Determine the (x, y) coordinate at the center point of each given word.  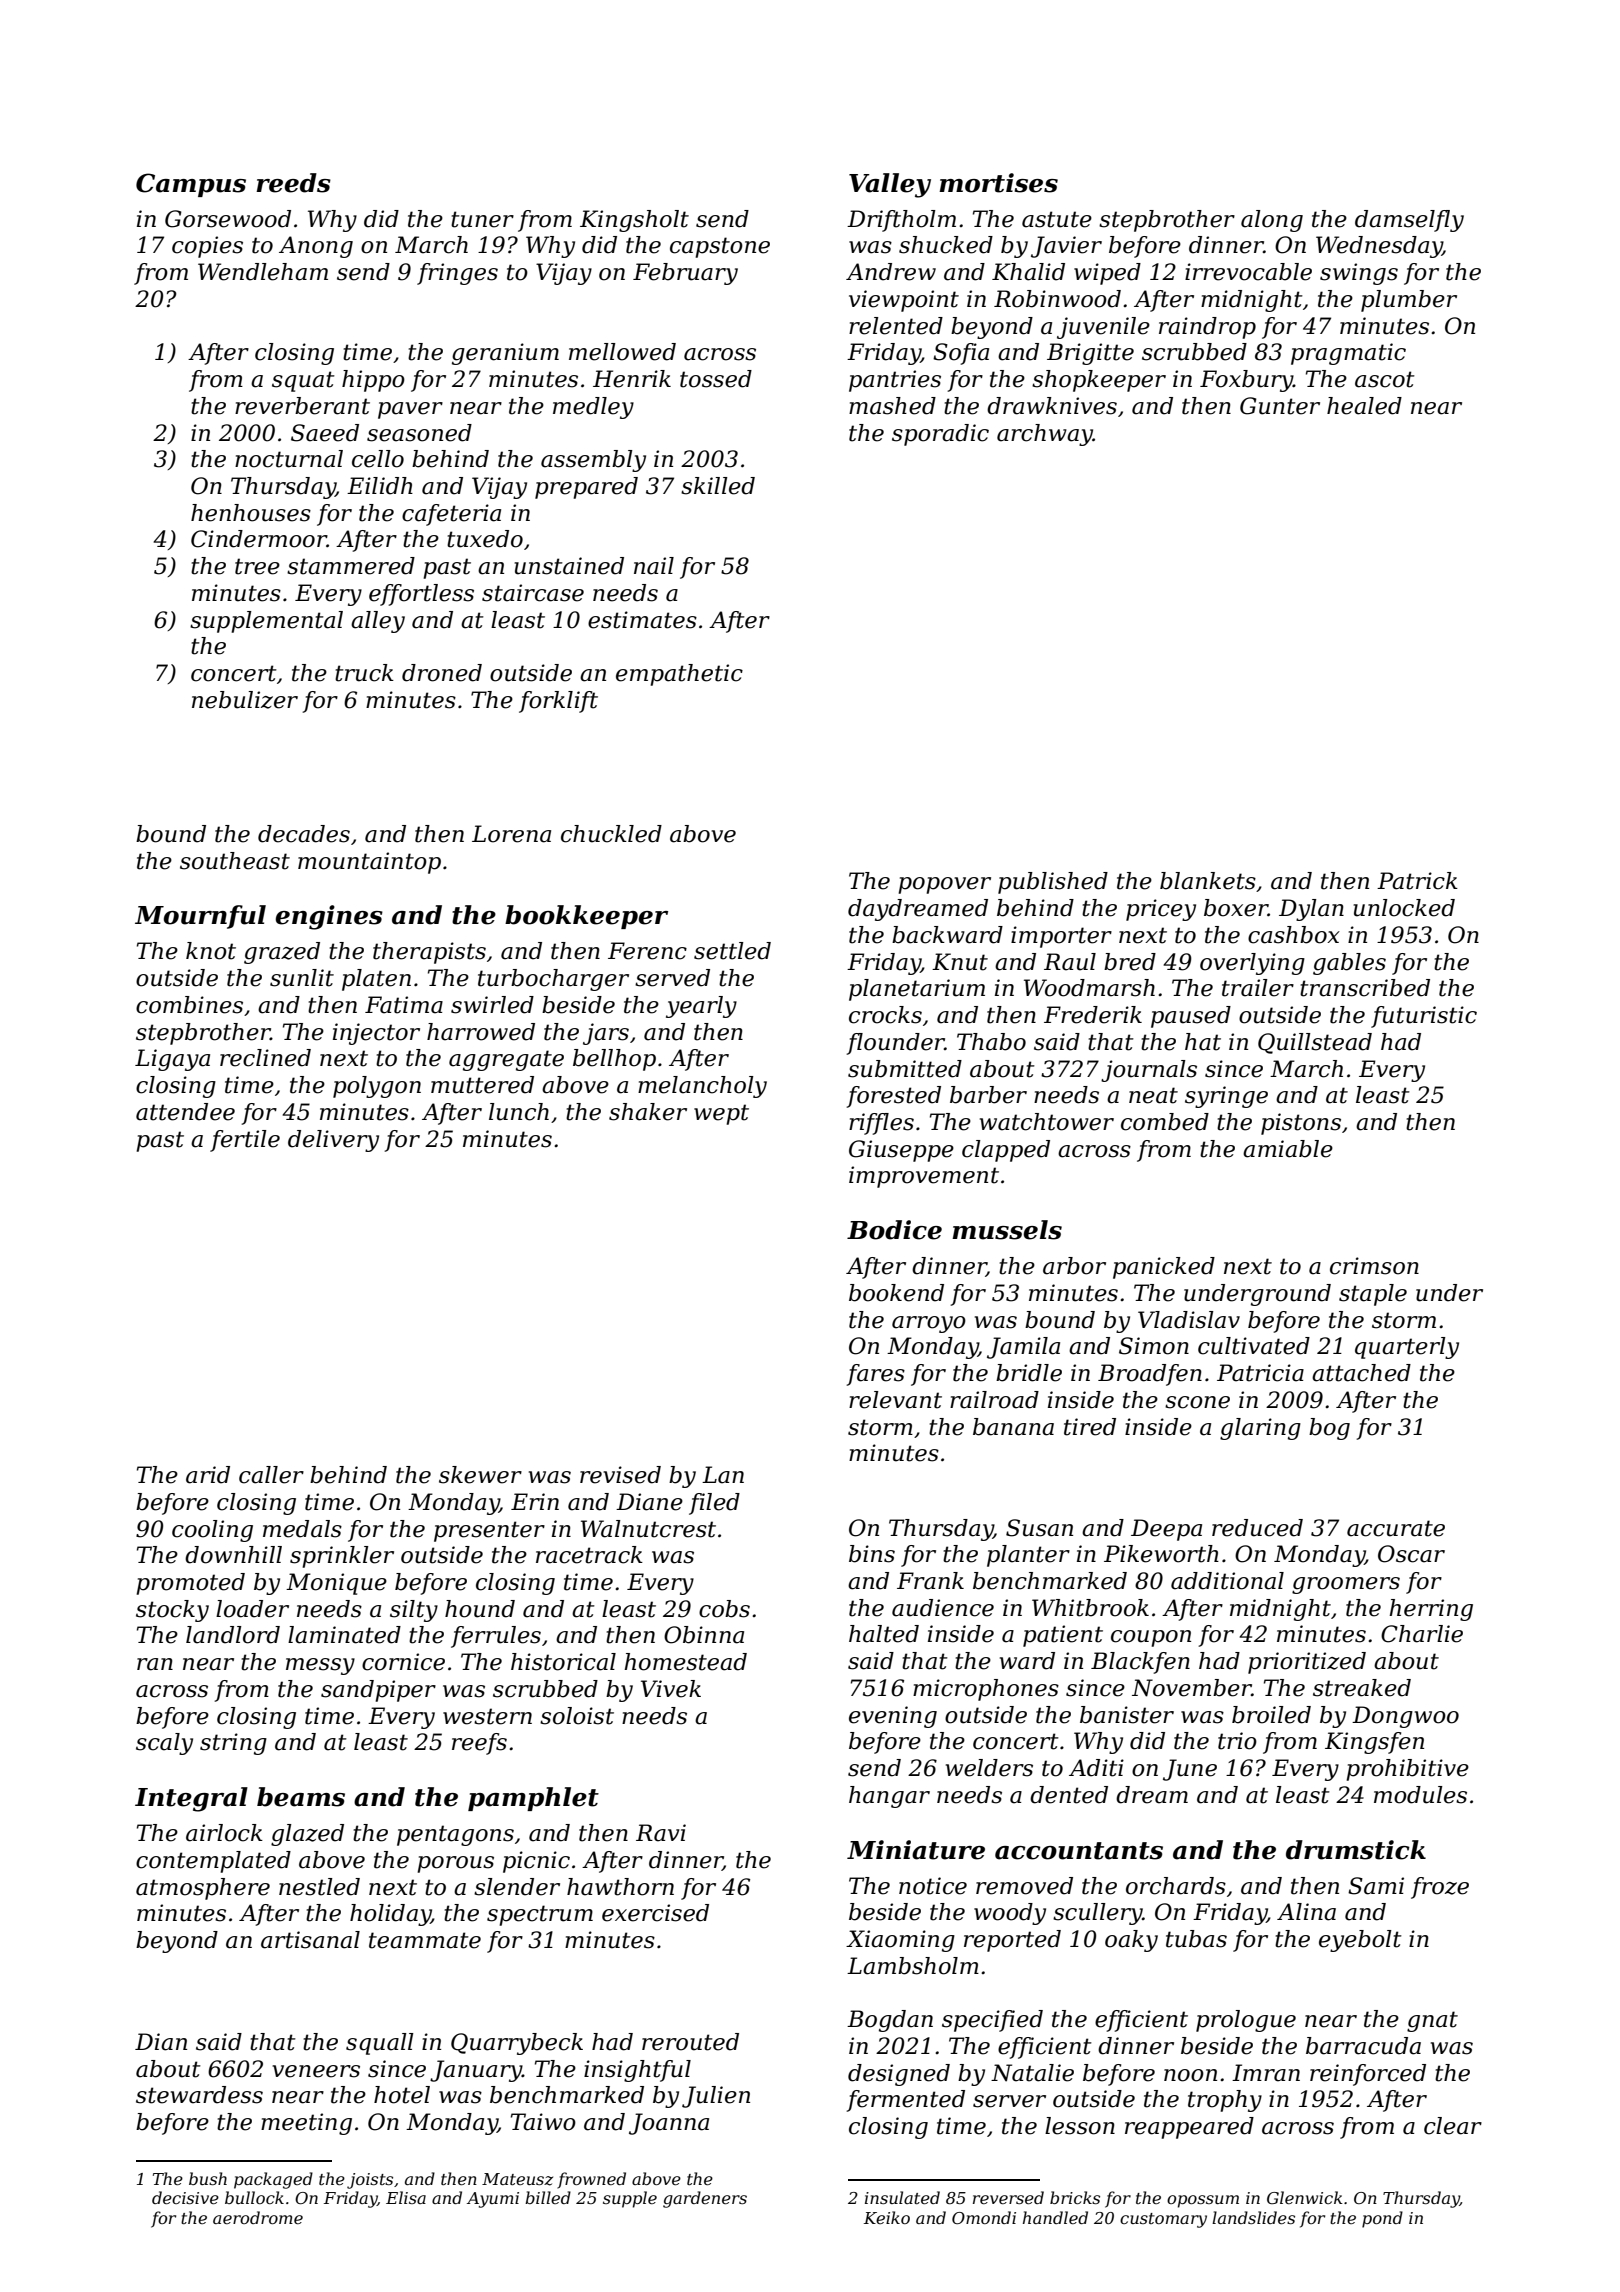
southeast (235, 861)
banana (1013, 1427)
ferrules (496, 1637)
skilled (718, 486)
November (1192, 1688)
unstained (569, 566)
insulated (902, 2197)
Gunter (1280, 406)
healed (1364, 406)
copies (207, 247)
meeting (306, 2124)
